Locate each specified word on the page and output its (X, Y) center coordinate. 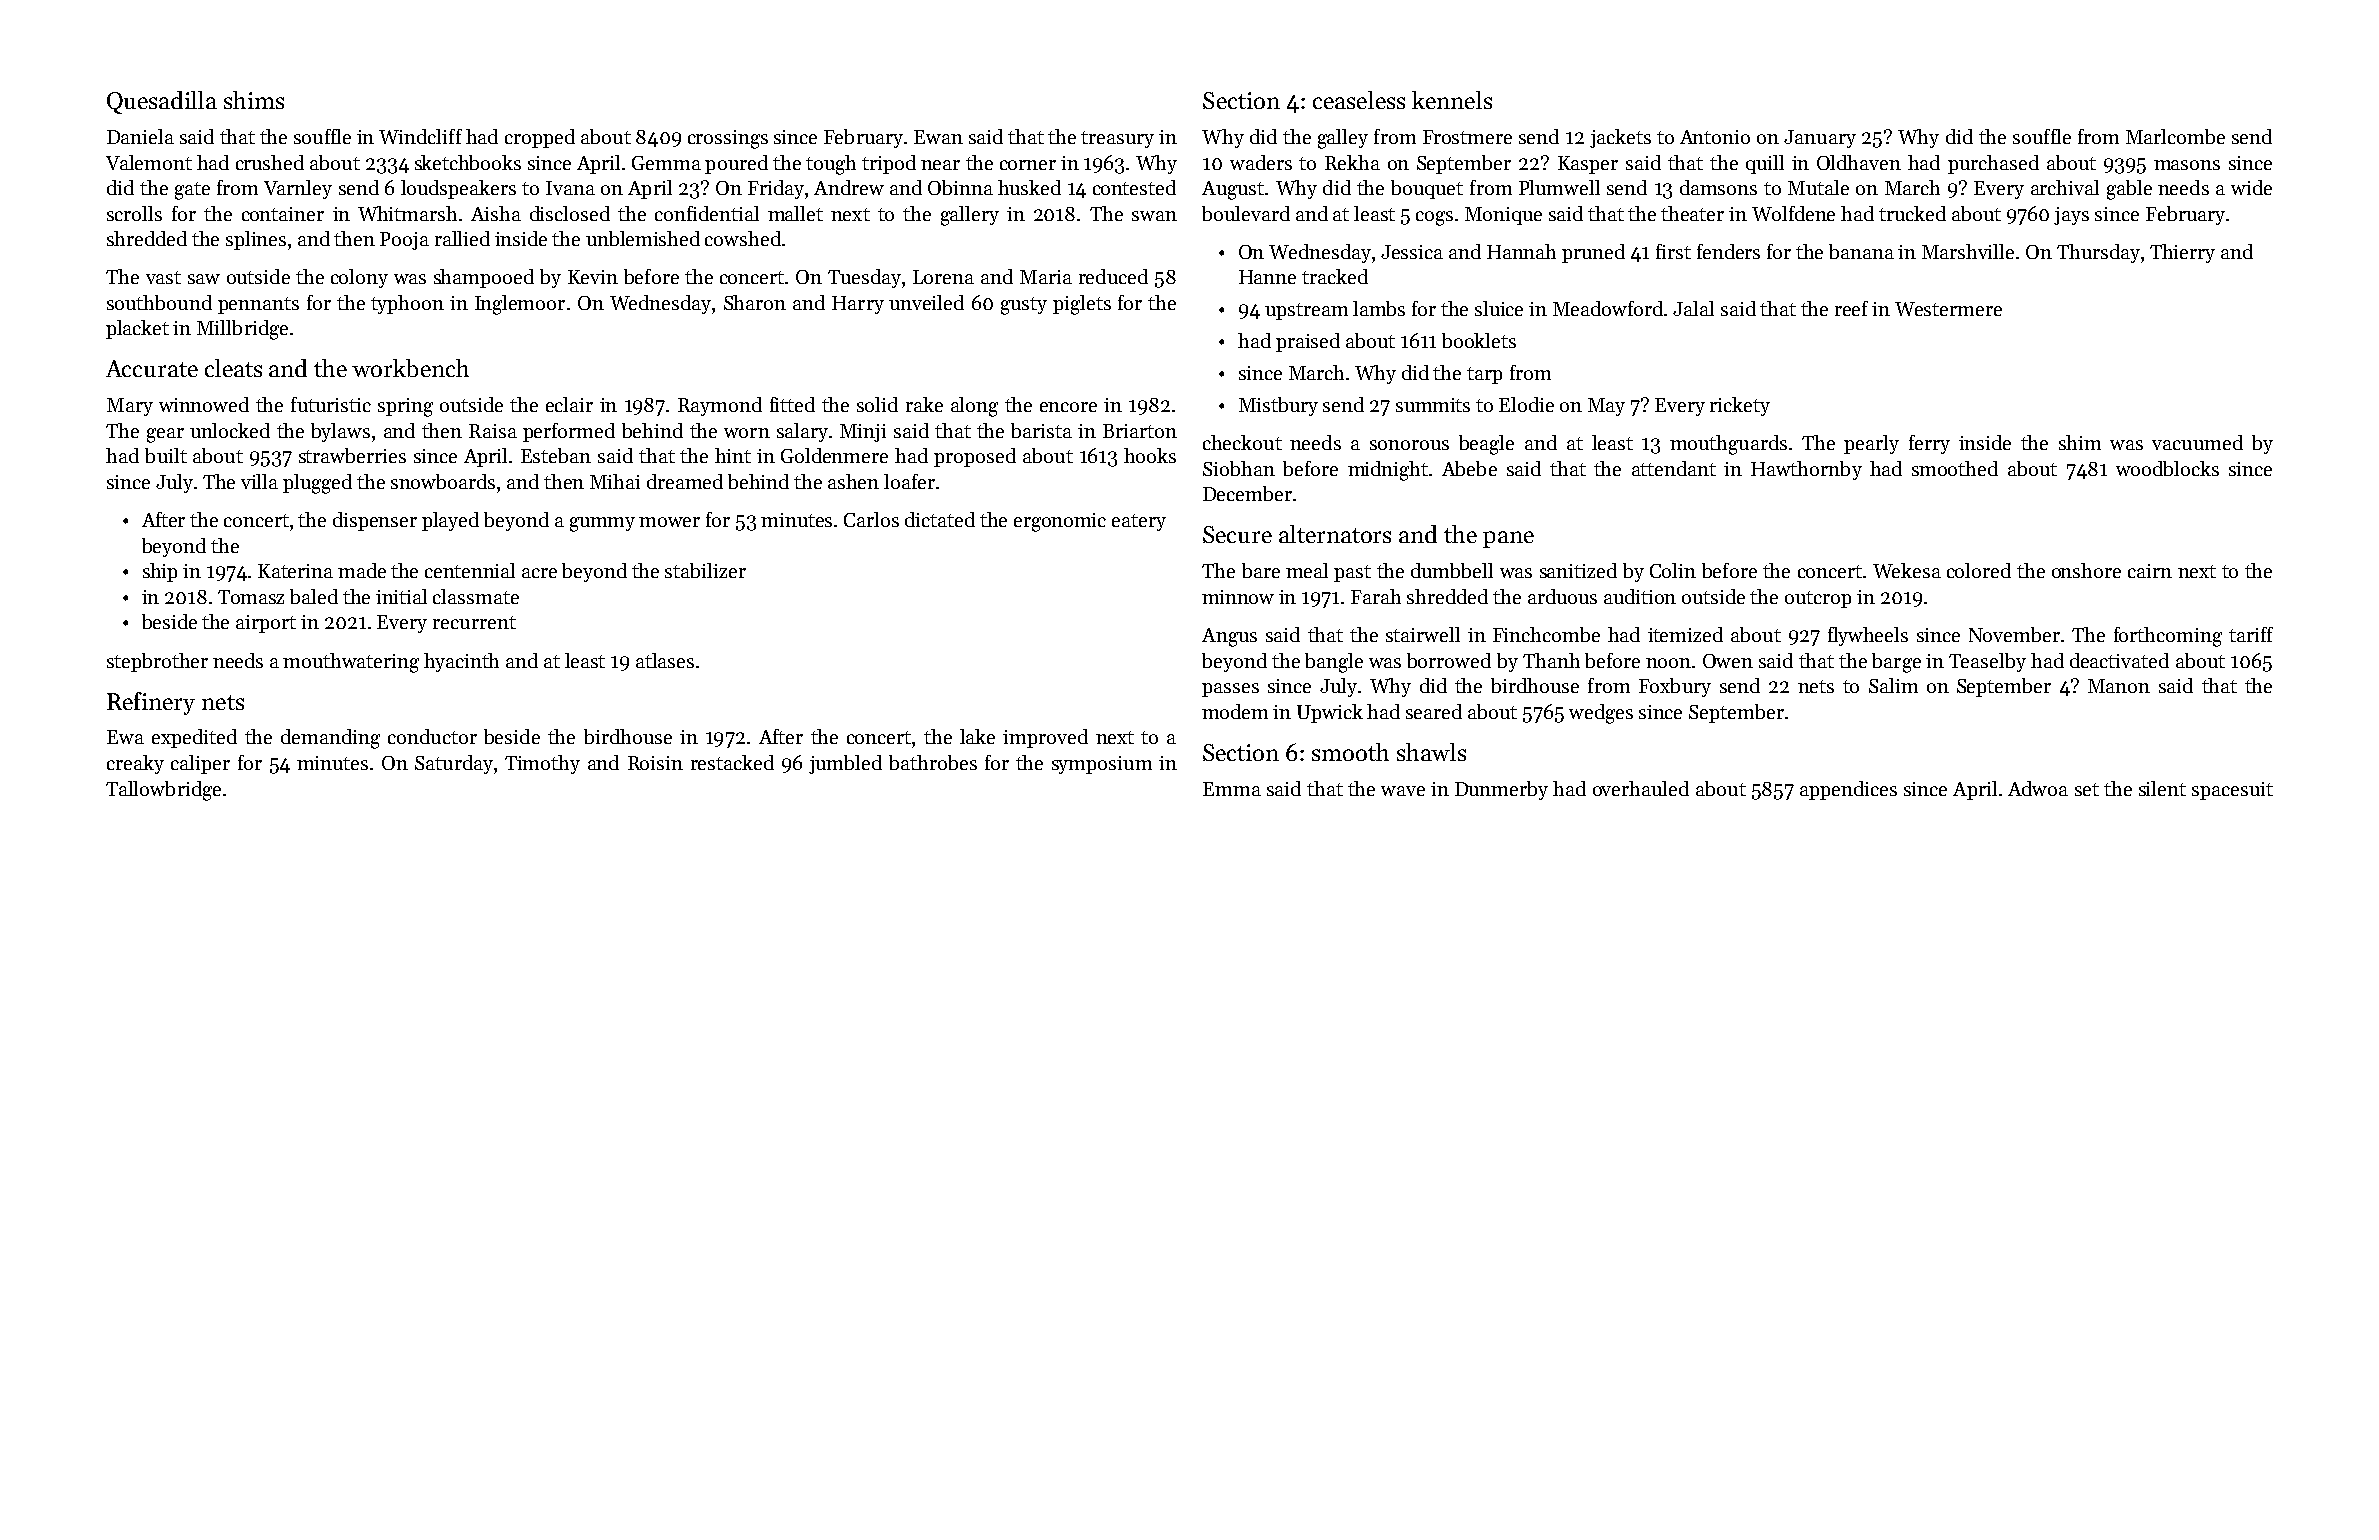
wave (1403, 791)
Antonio (1715, 137)
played (450, 521)
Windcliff (420, 136)
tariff (2251, 634)
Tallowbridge (163, 791)
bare (1261, 570)
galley (1343, 139)
